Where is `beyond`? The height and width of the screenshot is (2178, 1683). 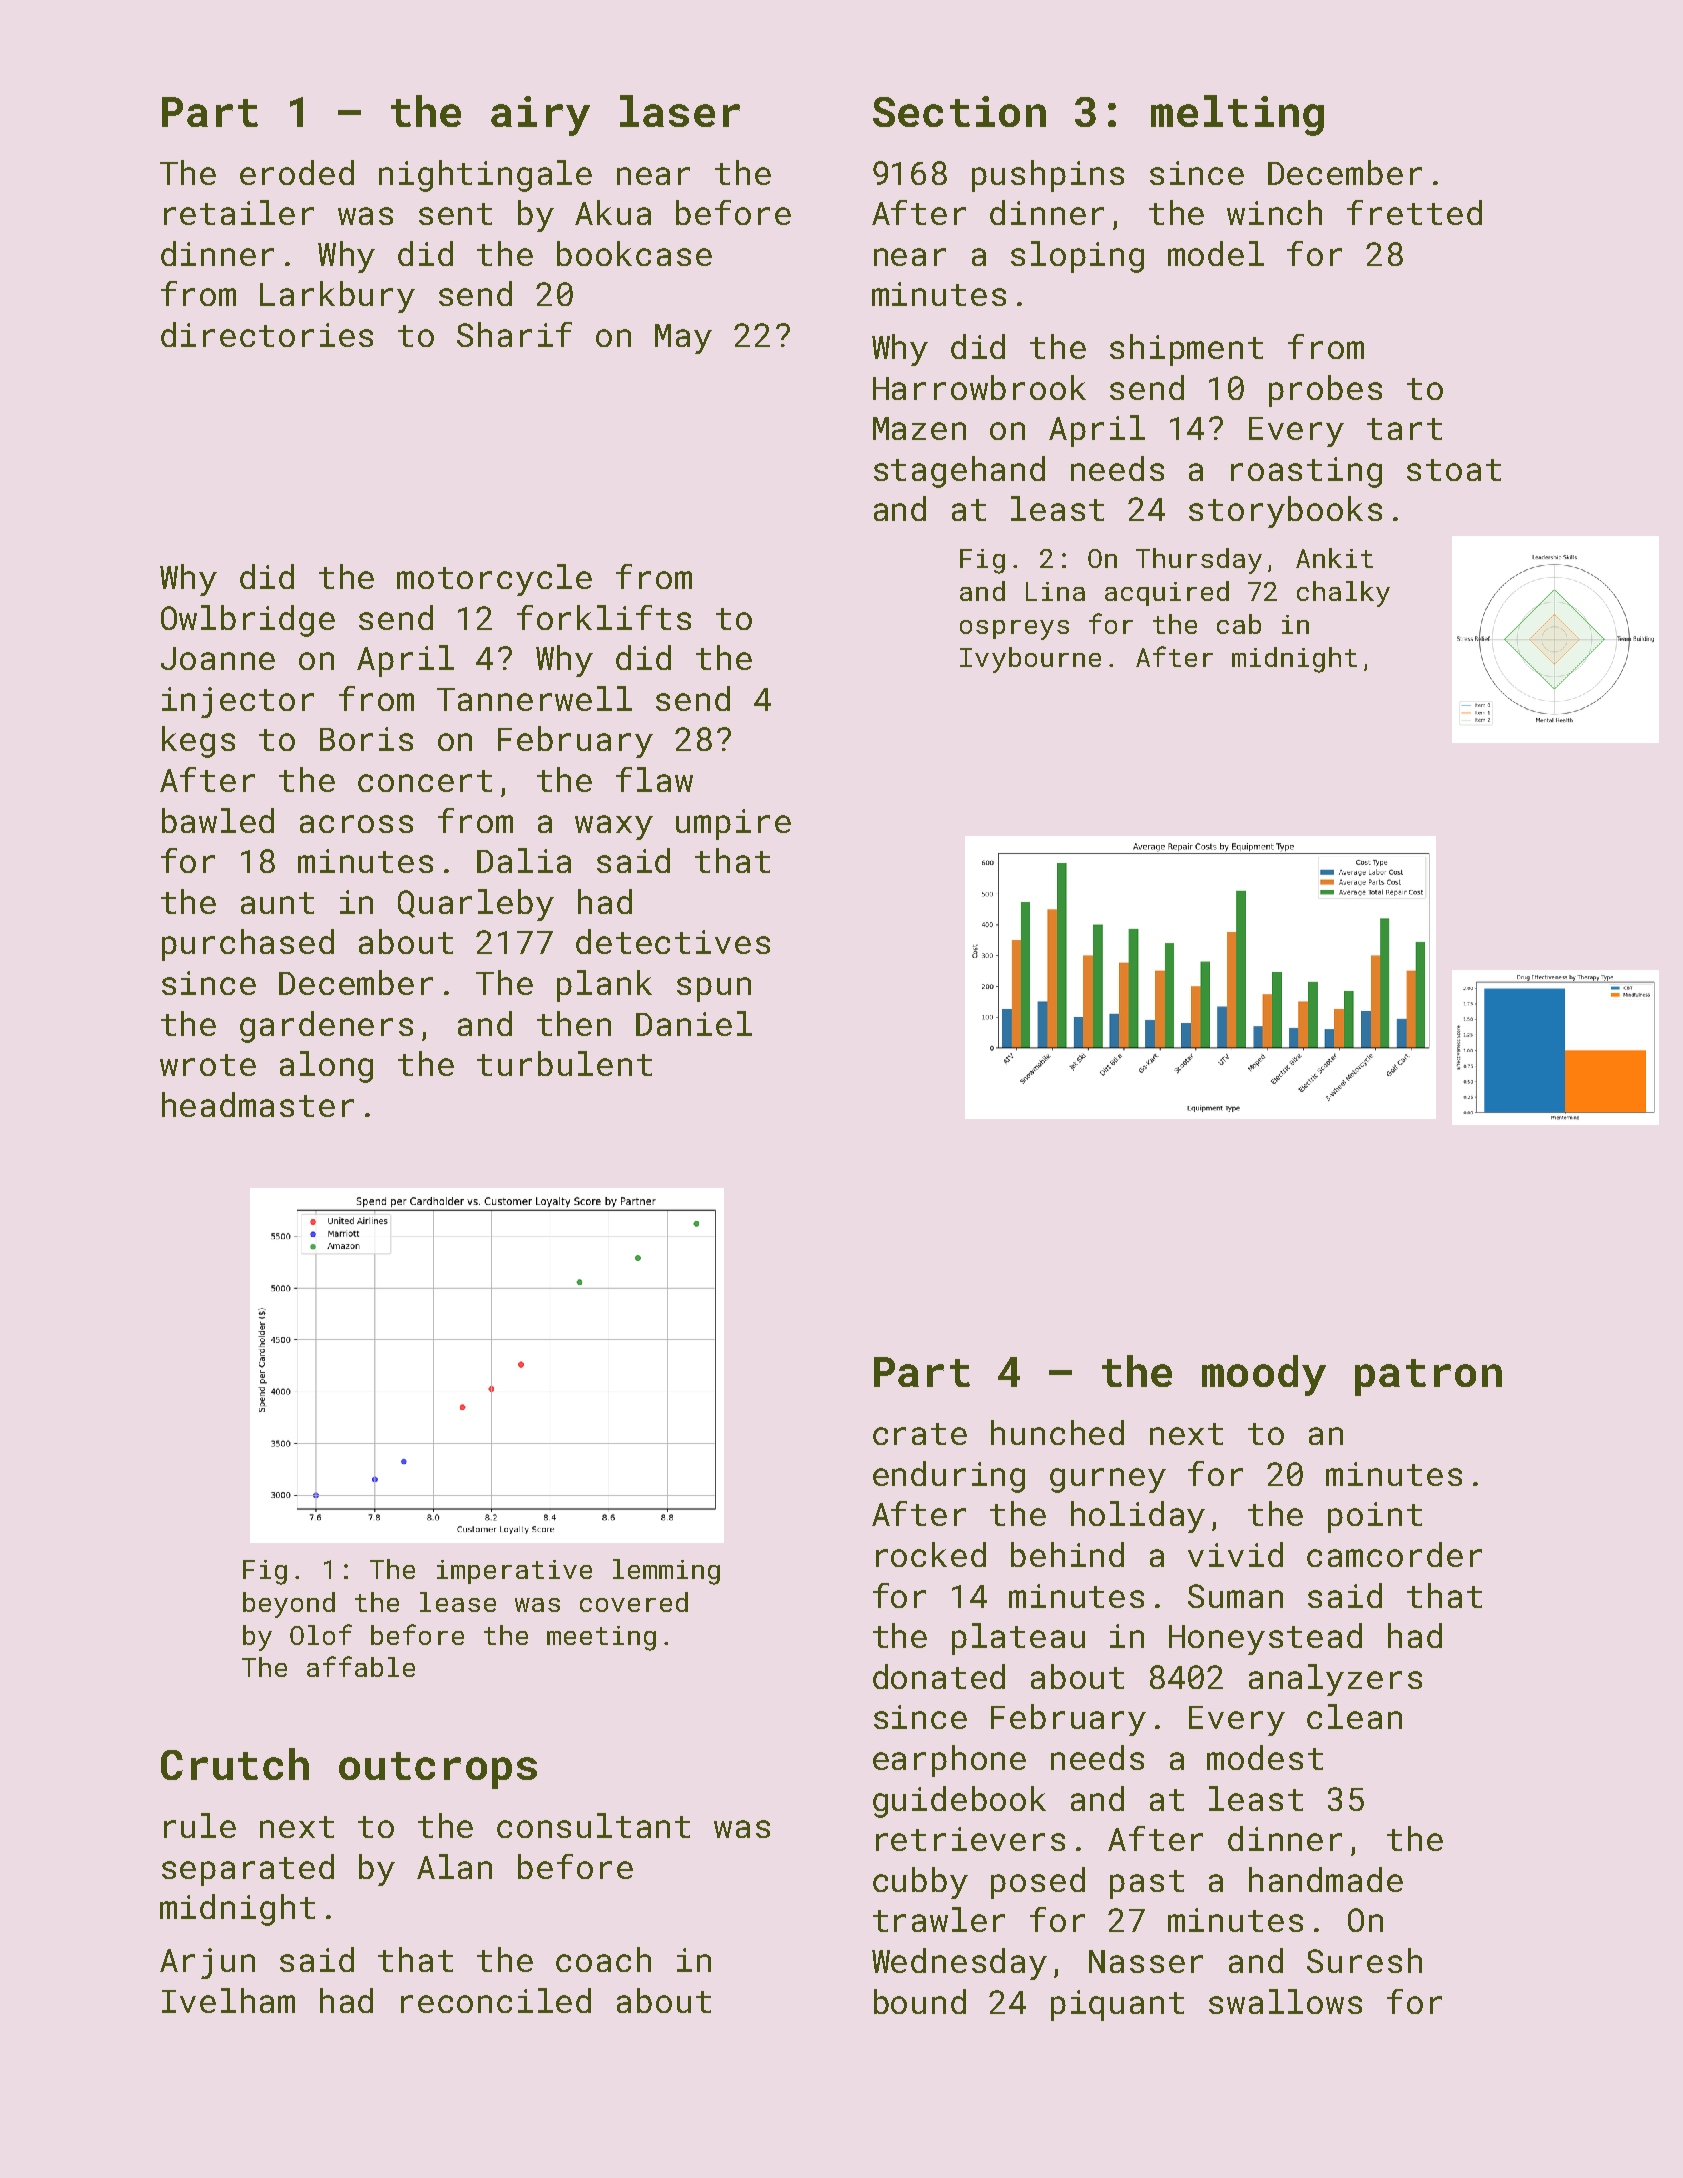
beyond is located at coordinates (289, 1605).
